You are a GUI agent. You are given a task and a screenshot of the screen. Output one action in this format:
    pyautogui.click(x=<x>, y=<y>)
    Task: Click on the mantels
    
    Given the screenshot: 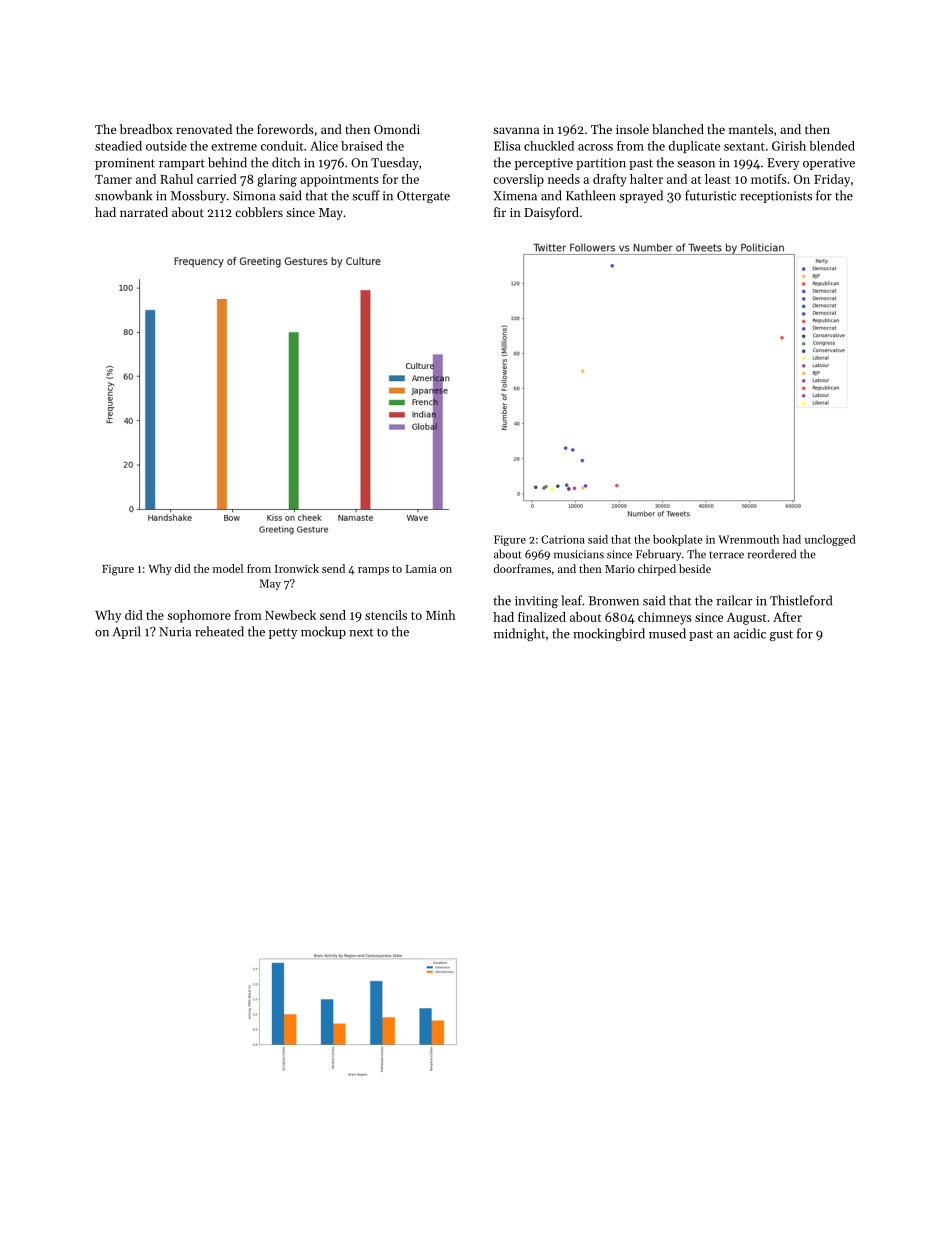 What is the action you would take?
    pyautogui.click(x=751, y=129)
